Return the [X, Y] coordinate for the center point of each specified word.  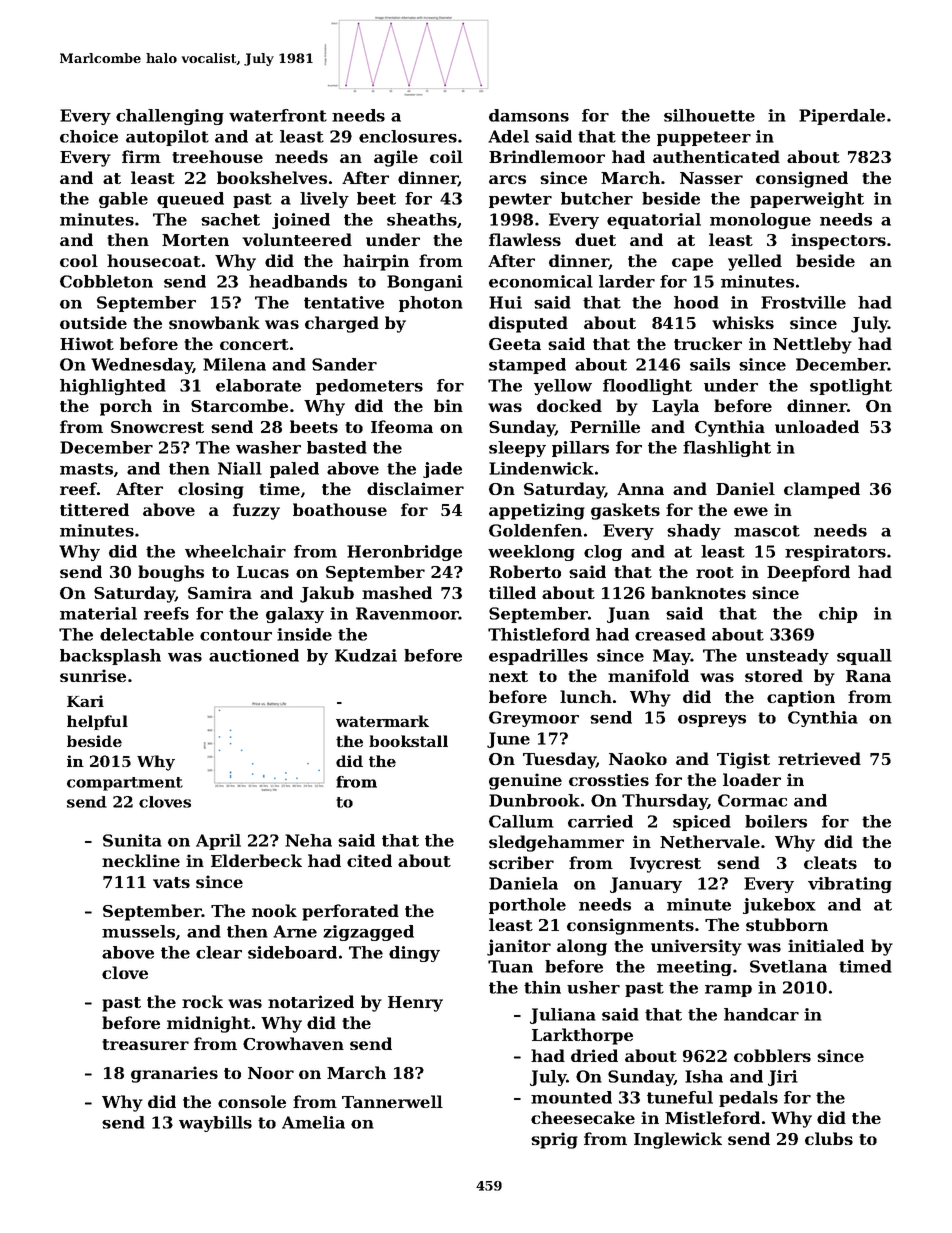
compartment [125, 784]
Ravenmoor [407, 613]
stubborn [787, 924]
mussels [138, 931]
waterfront [278, 115]
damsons [529, 115]
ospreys [712, 721]
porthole [527, 906]
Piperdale [842, 117]
